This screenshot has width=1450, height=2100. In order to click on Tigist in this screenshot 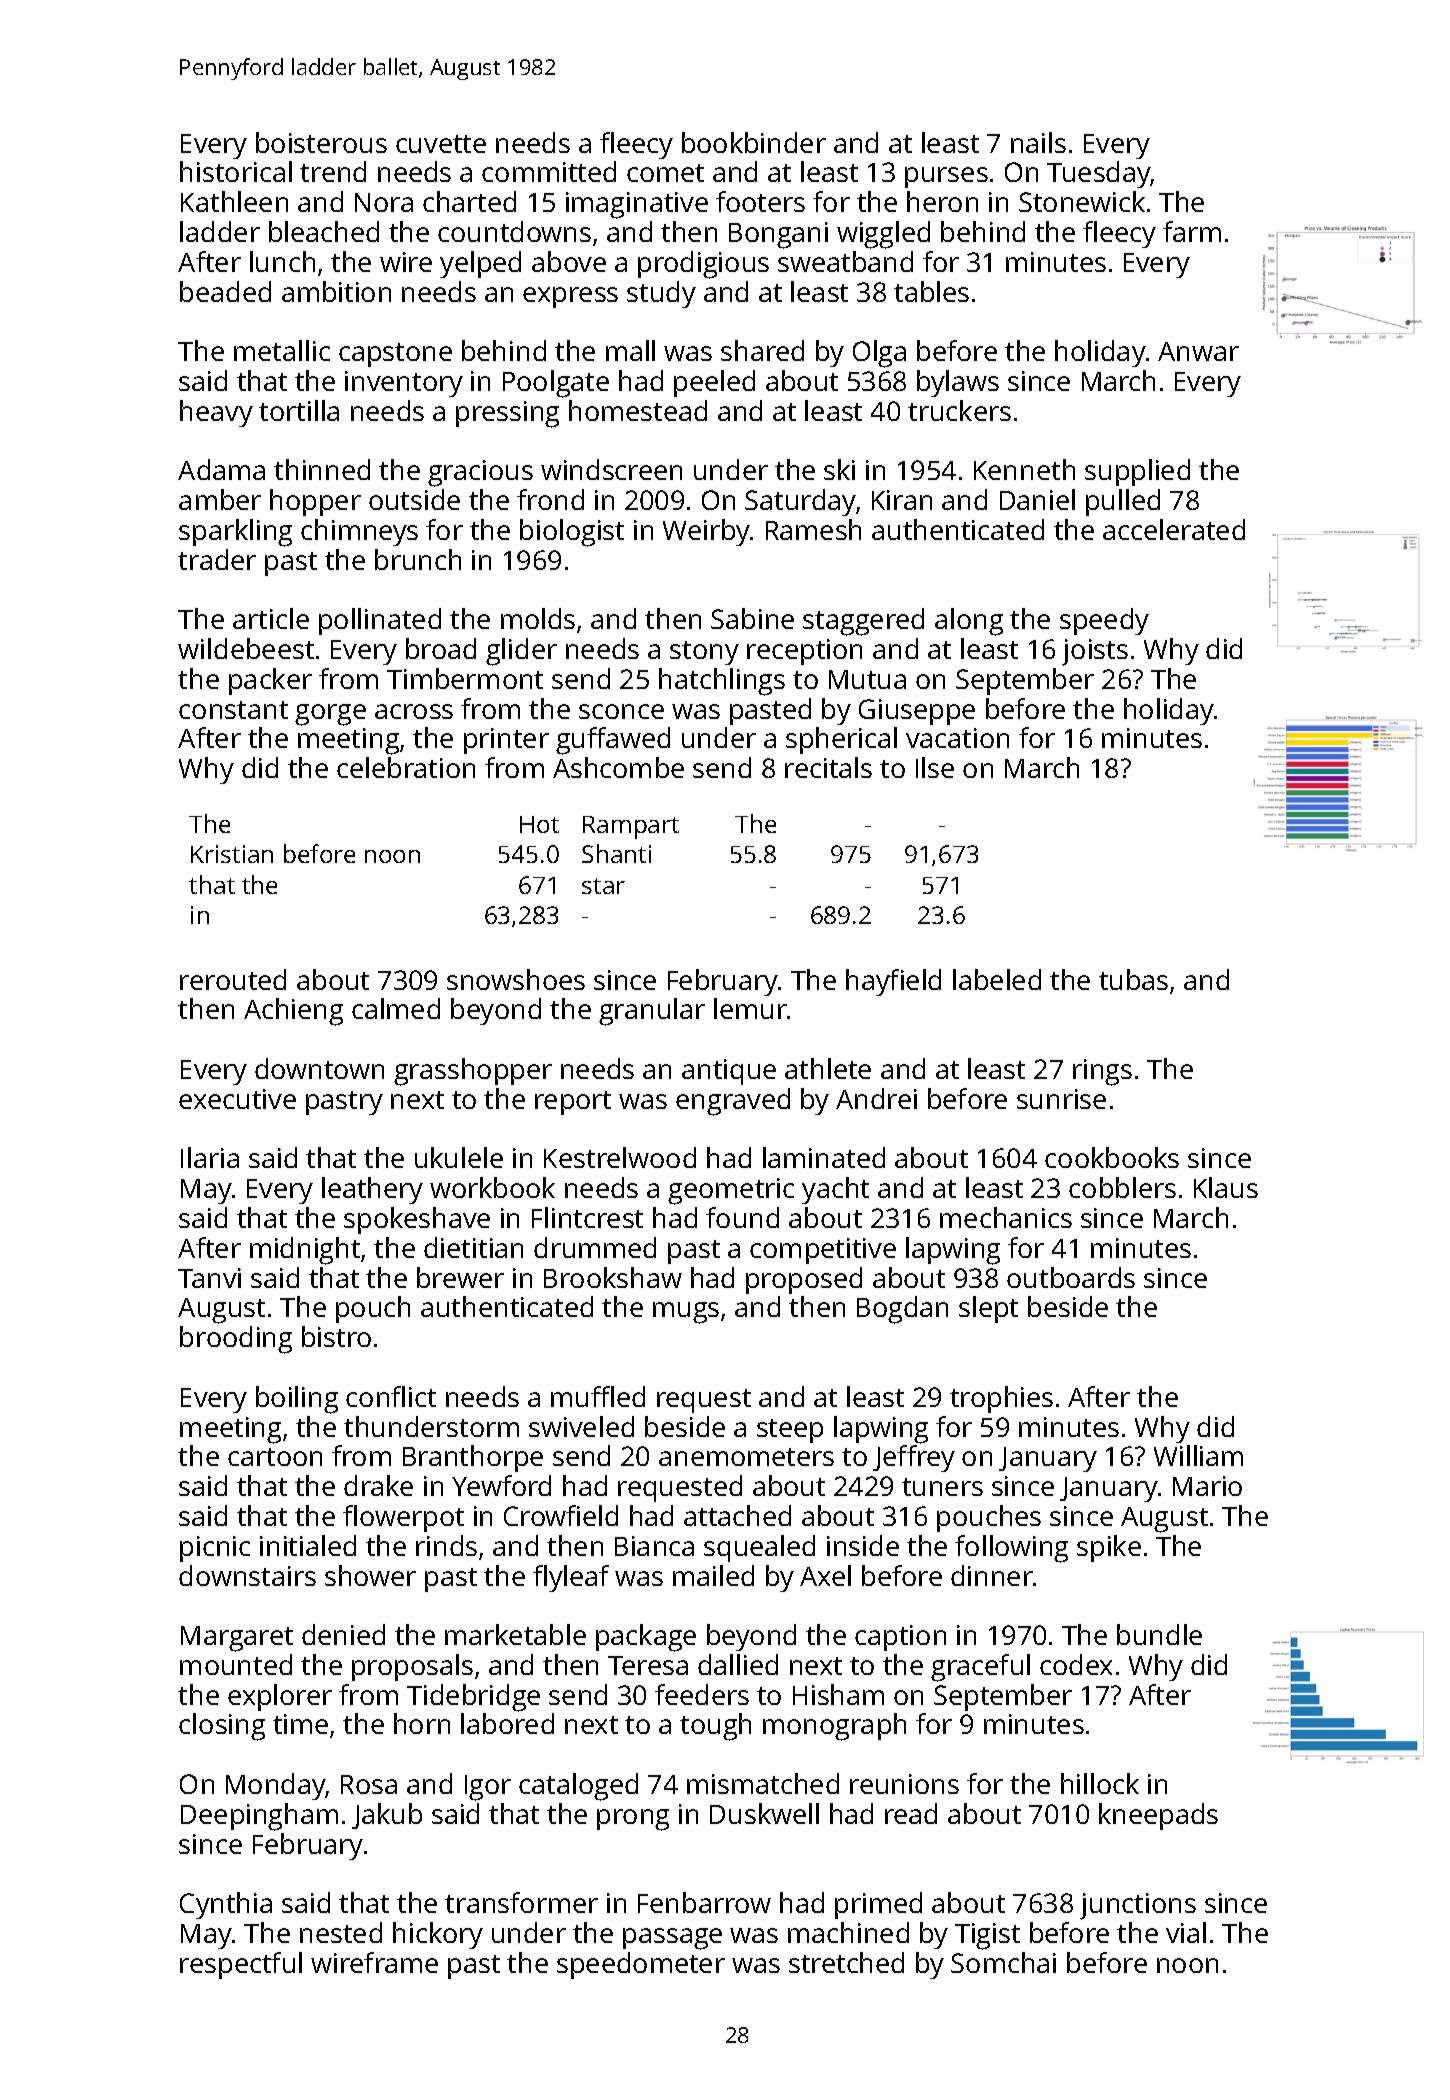, I will do `click(987, 1936)`.
